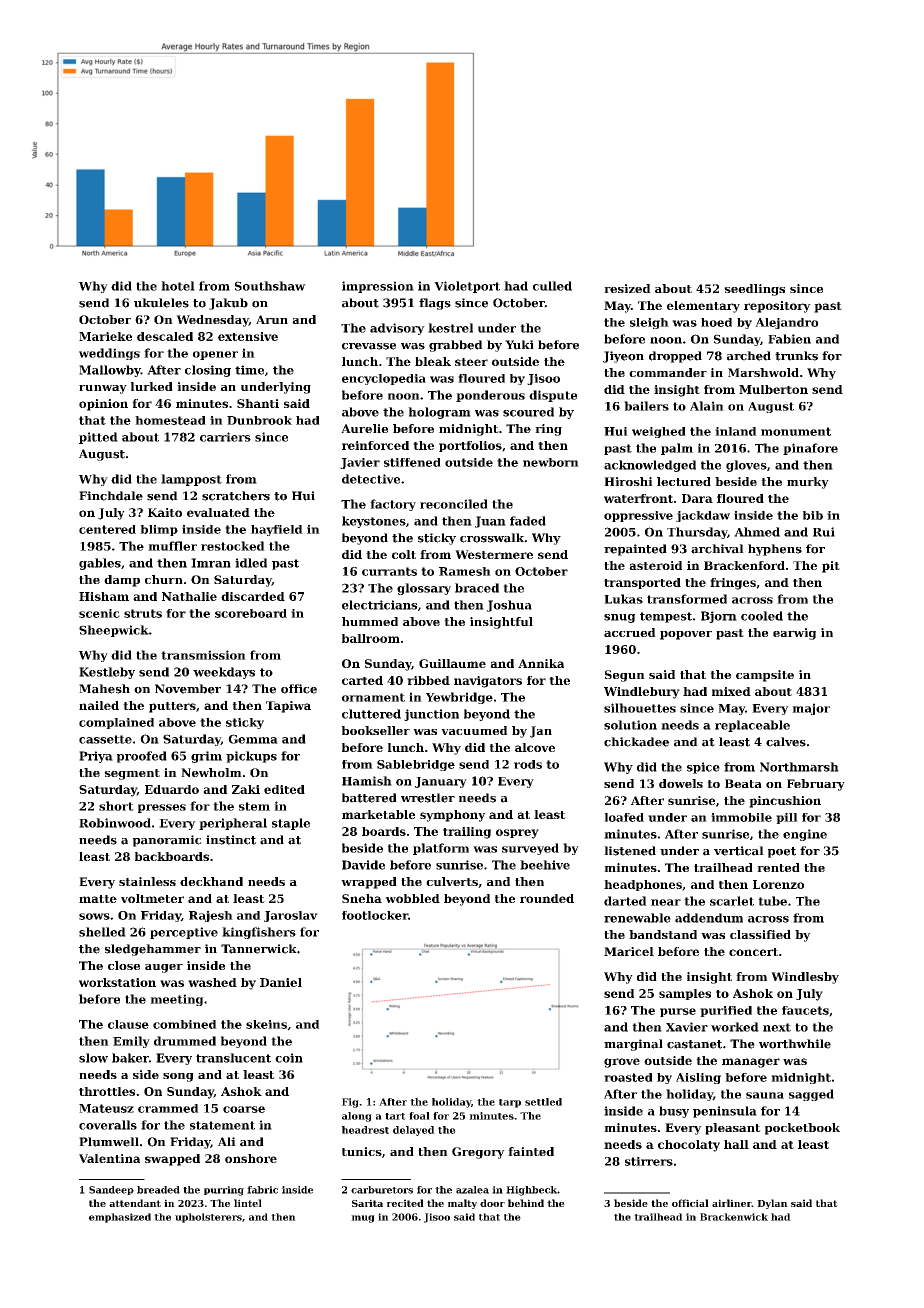 This page has height=1308, width=924. I want to click on tarp, so click(510, 1103).
